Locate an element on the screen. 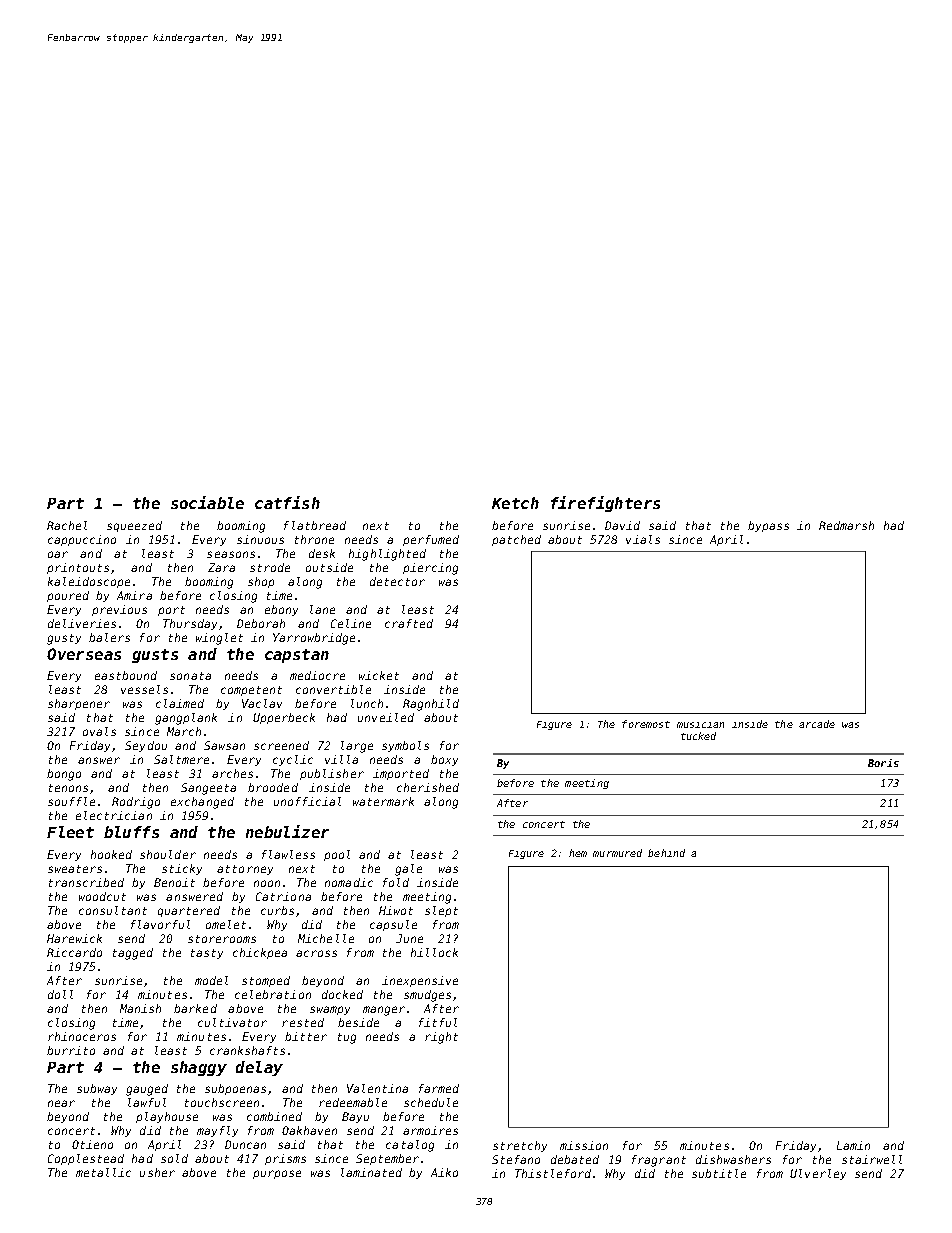 The width and height of the screenshot is (952, 1233). Redmarsh is located at coordinates (846, 525).
